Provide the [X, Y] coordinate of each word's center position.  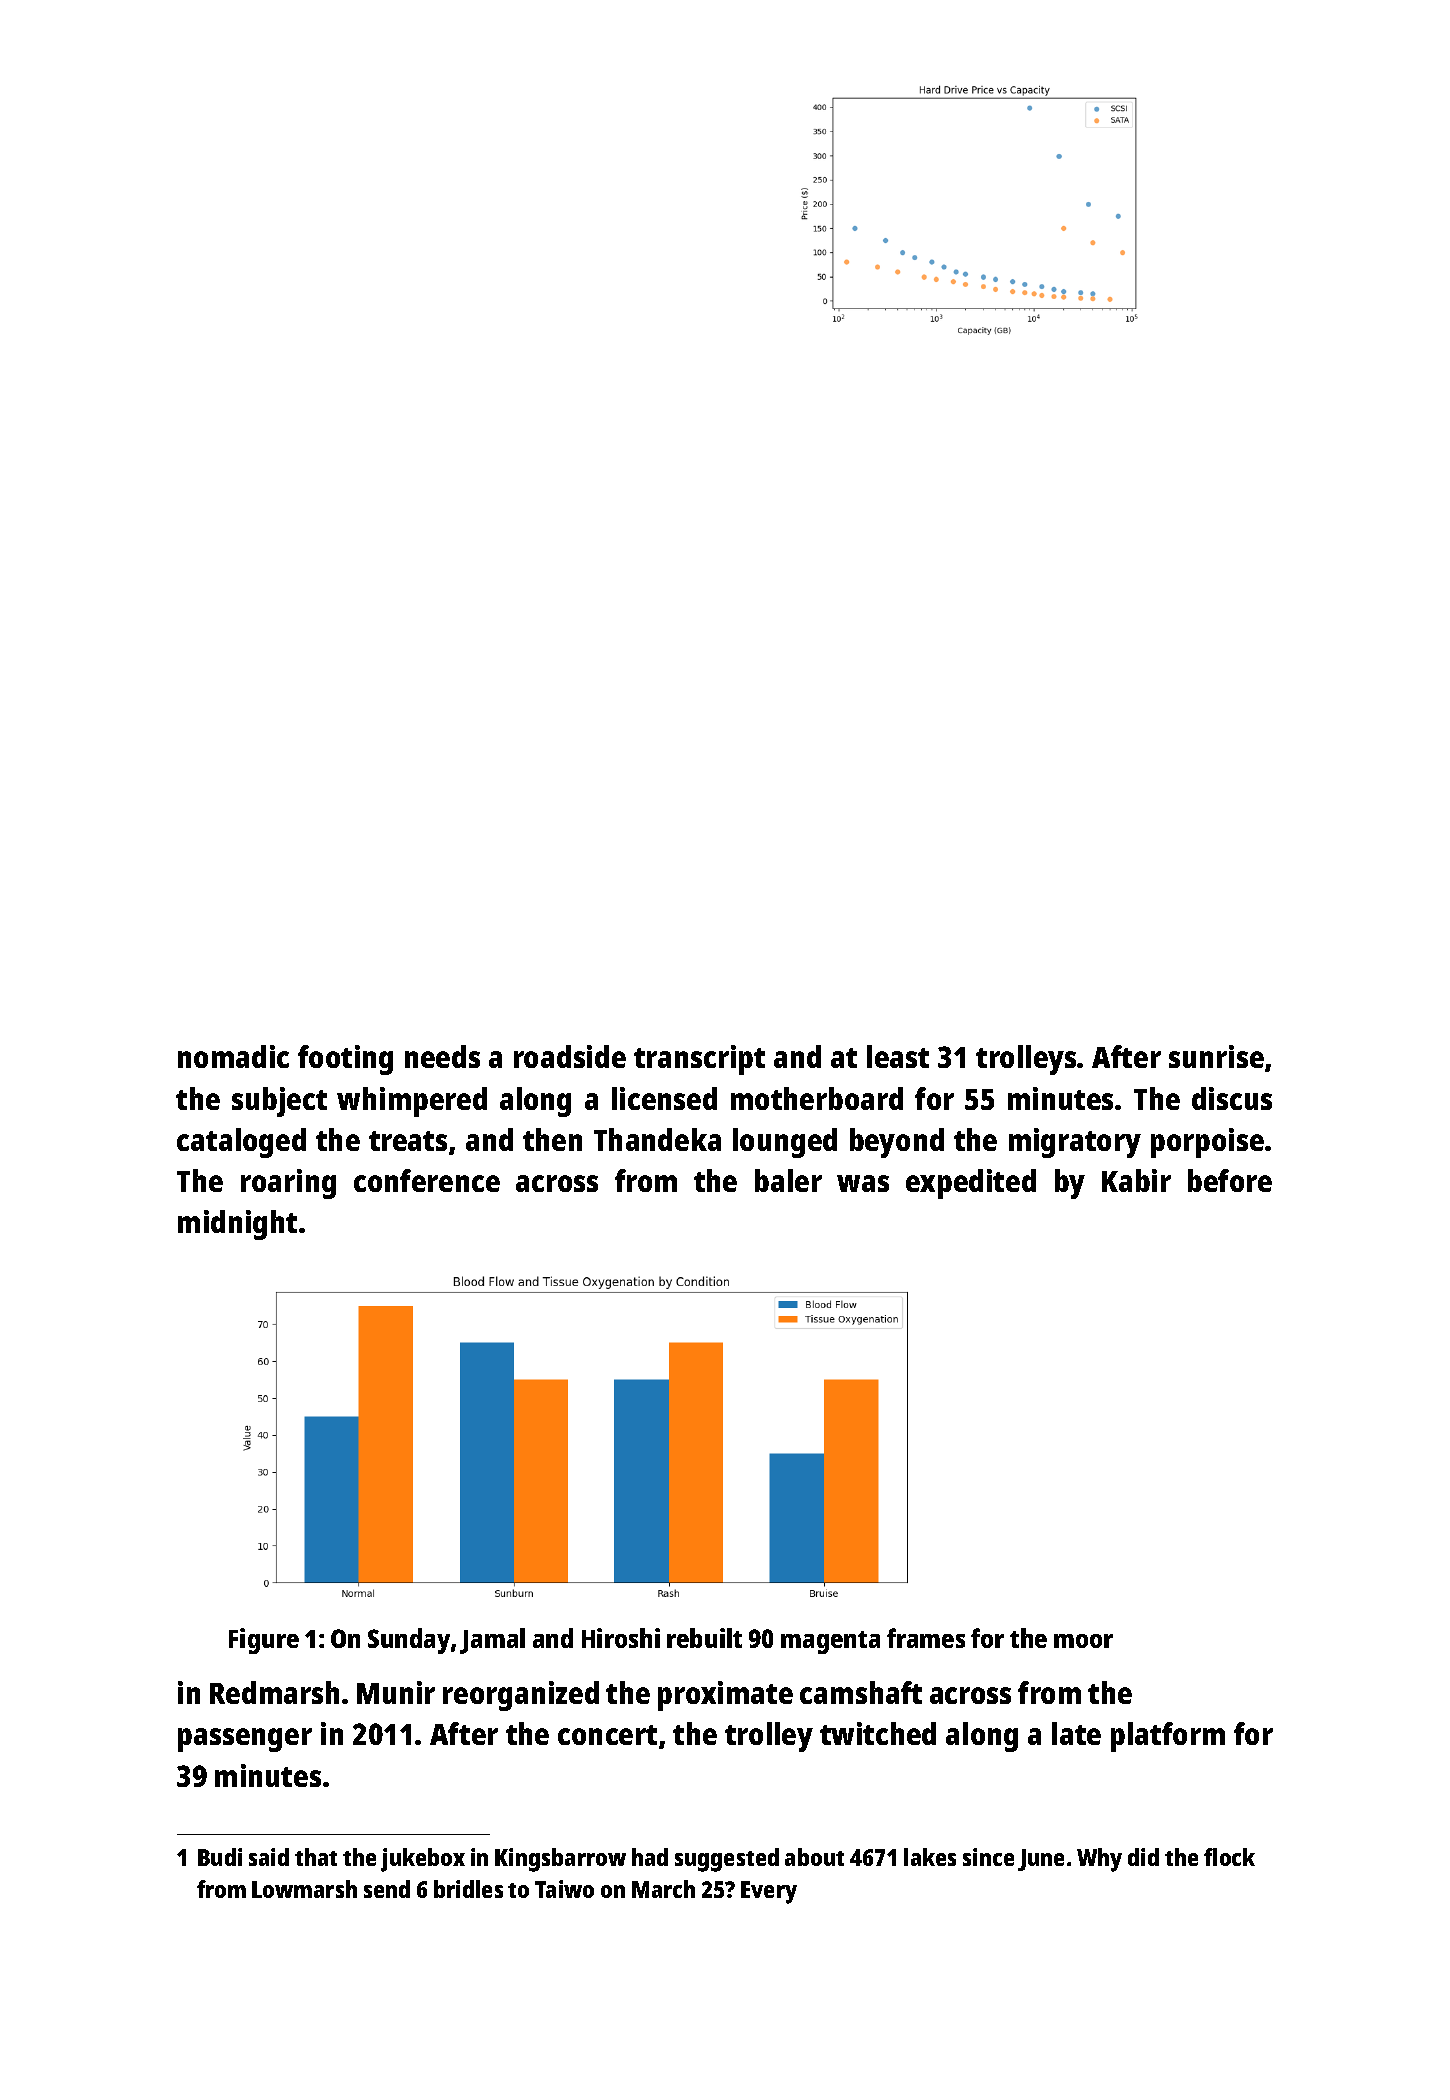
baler [788, 1180]
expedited [971, 1184]
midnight [237, 1225]
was [863, 1183]
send [387, 1889]
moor [1083, 1641]
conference [427, 1180]
